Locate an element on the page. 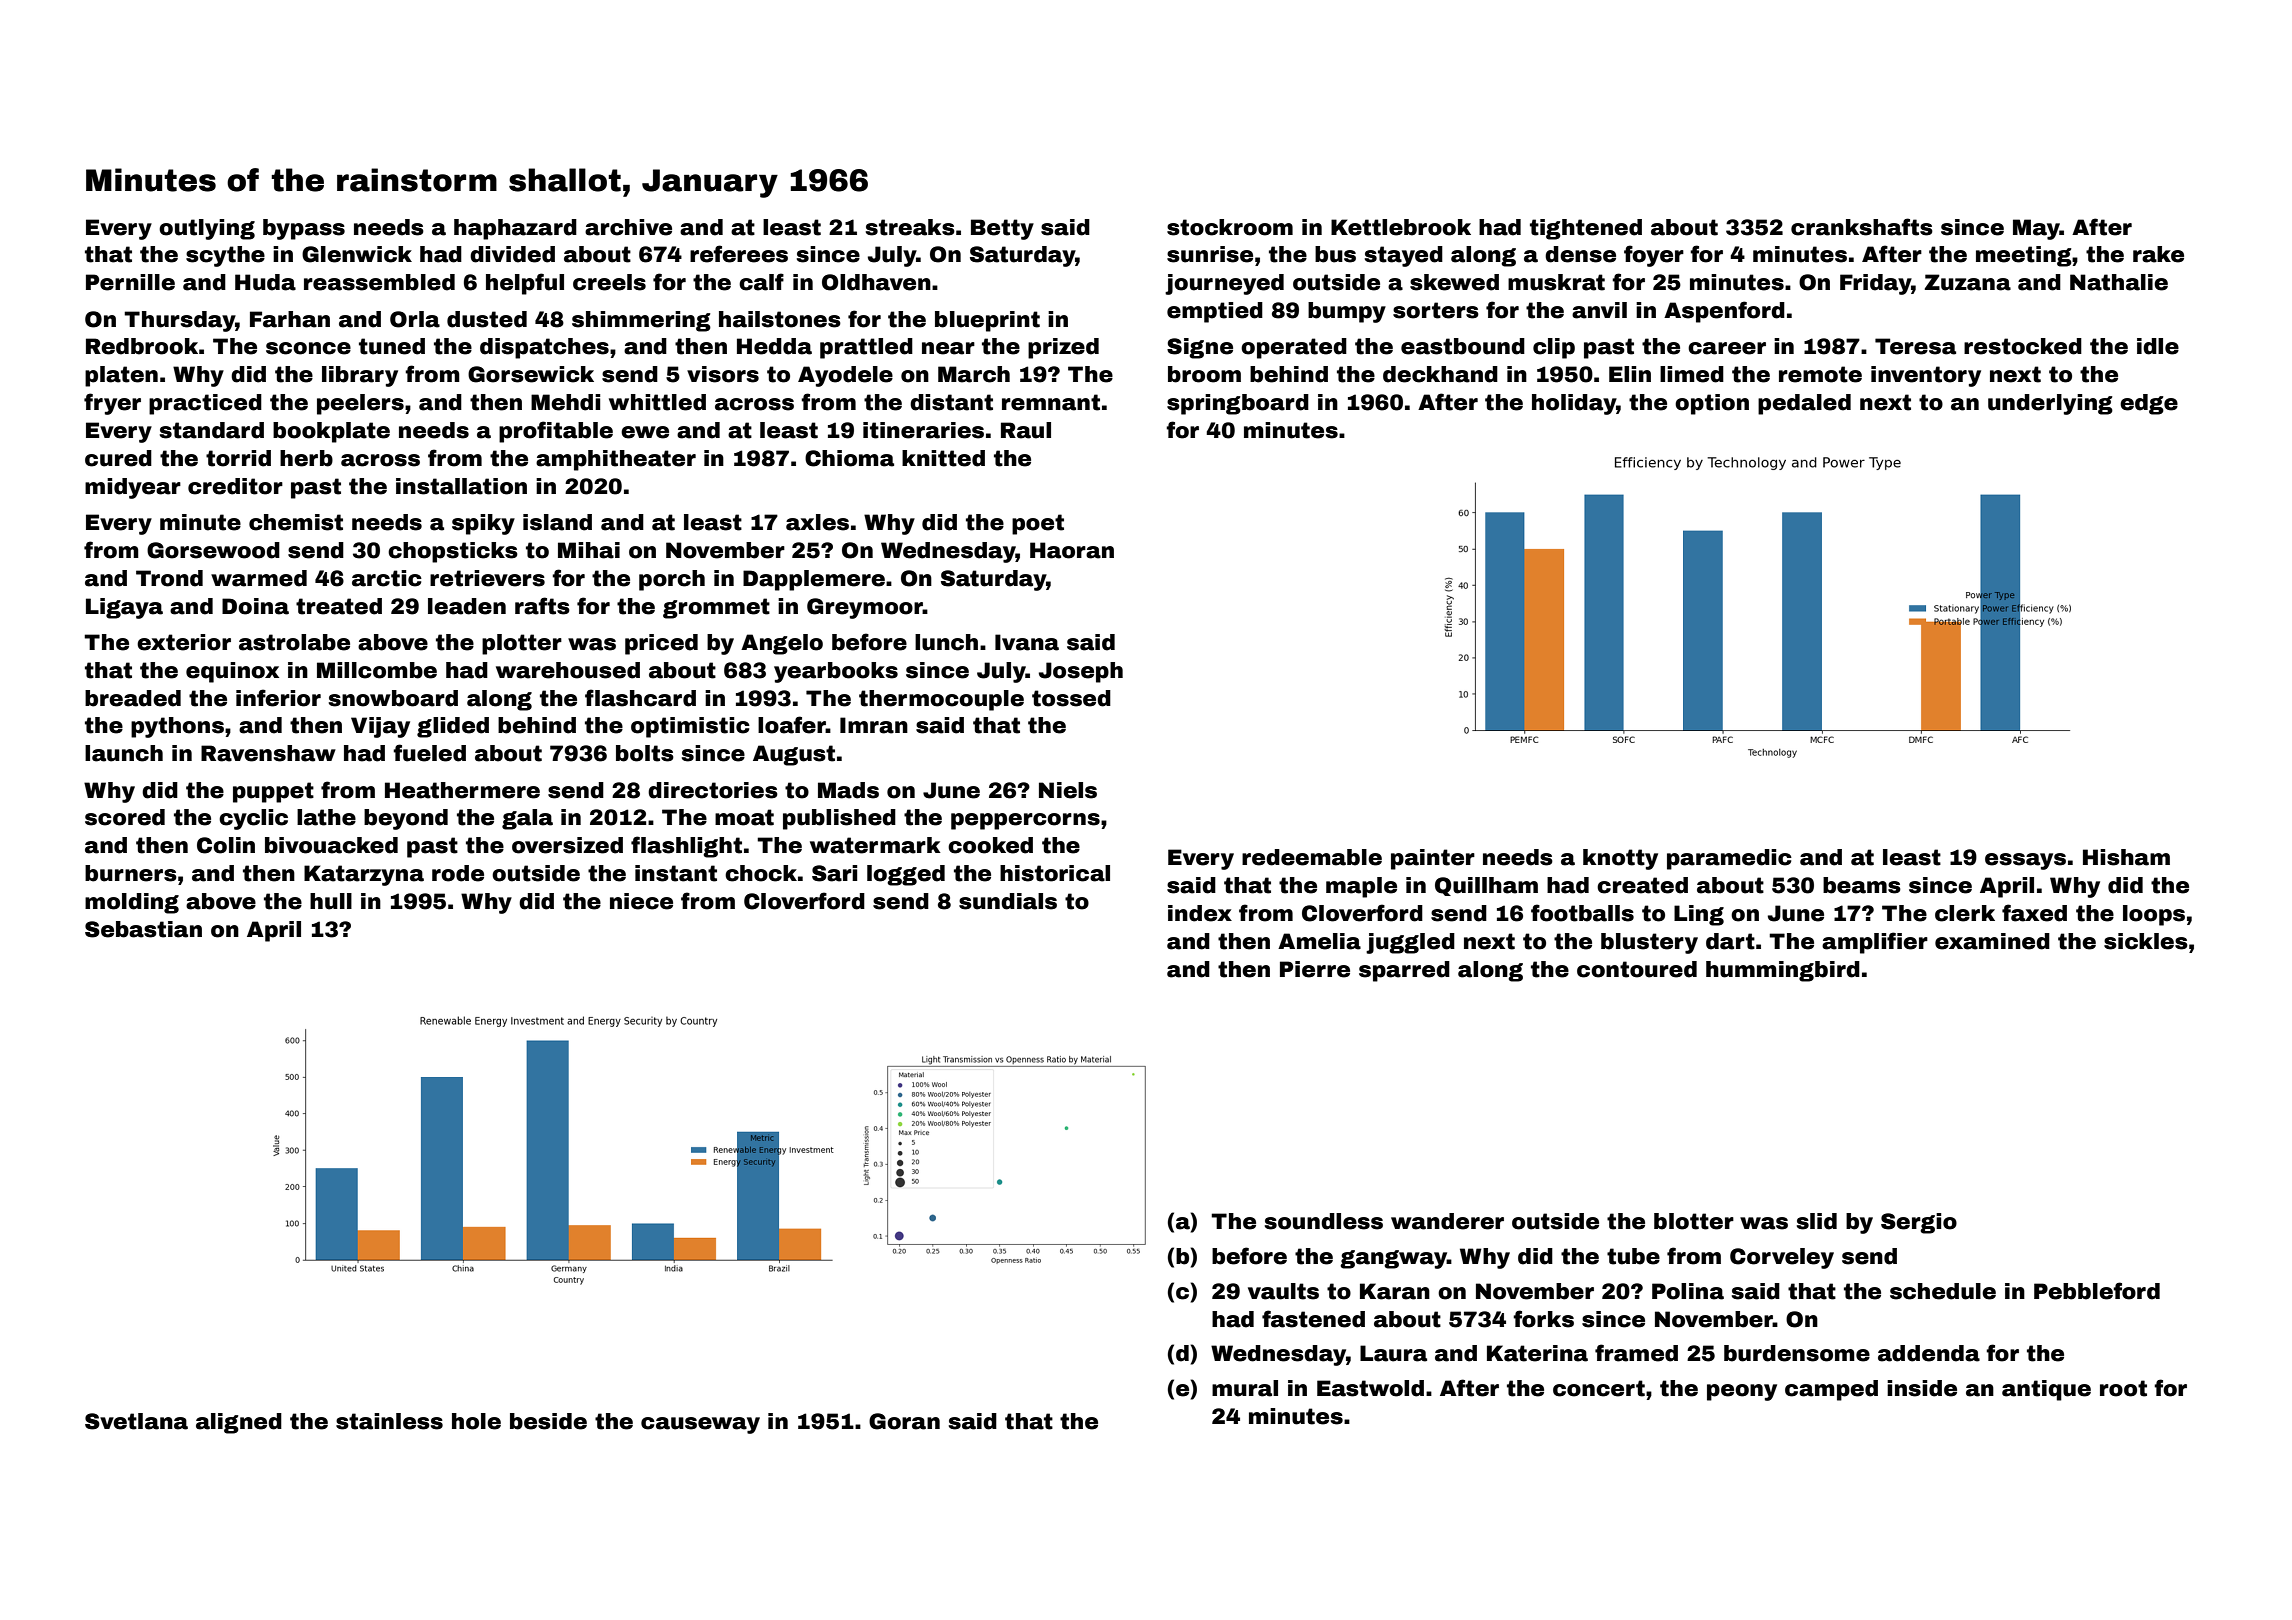 This image has height=1620, width=2292. meeting is located at coordinates (2024, 256).
